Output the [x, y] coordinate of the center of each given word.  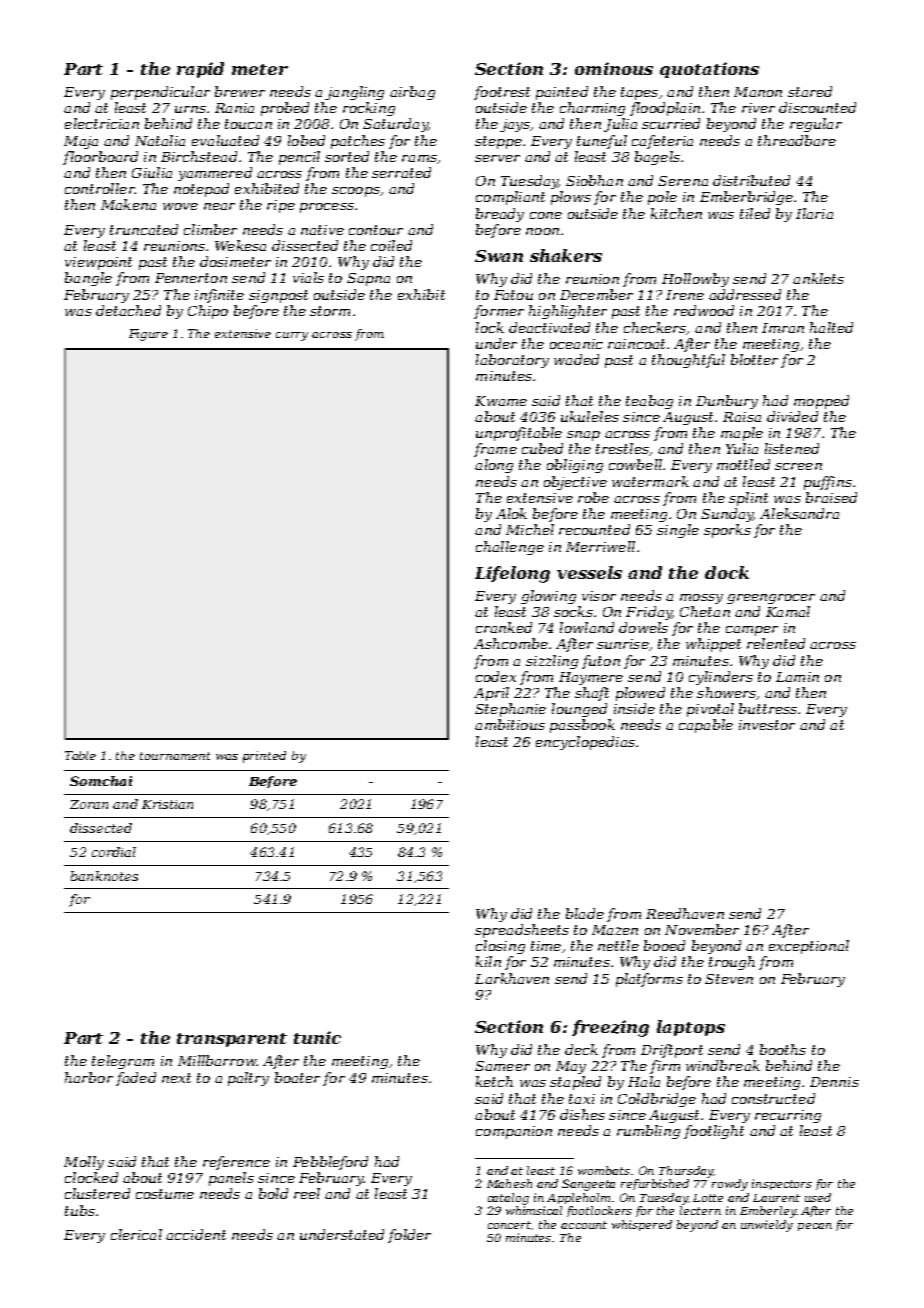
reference [236, 1163]
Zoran [89, 804]
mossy [701, 599]
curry [292, 336]
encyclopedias [585, 743]
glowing [548, 597]
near [219, 206]
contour [376, 230]
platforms [649, 980]
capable [706, 726]
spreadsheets [522, 931]
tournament [175, 756]
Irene [685, 295]
